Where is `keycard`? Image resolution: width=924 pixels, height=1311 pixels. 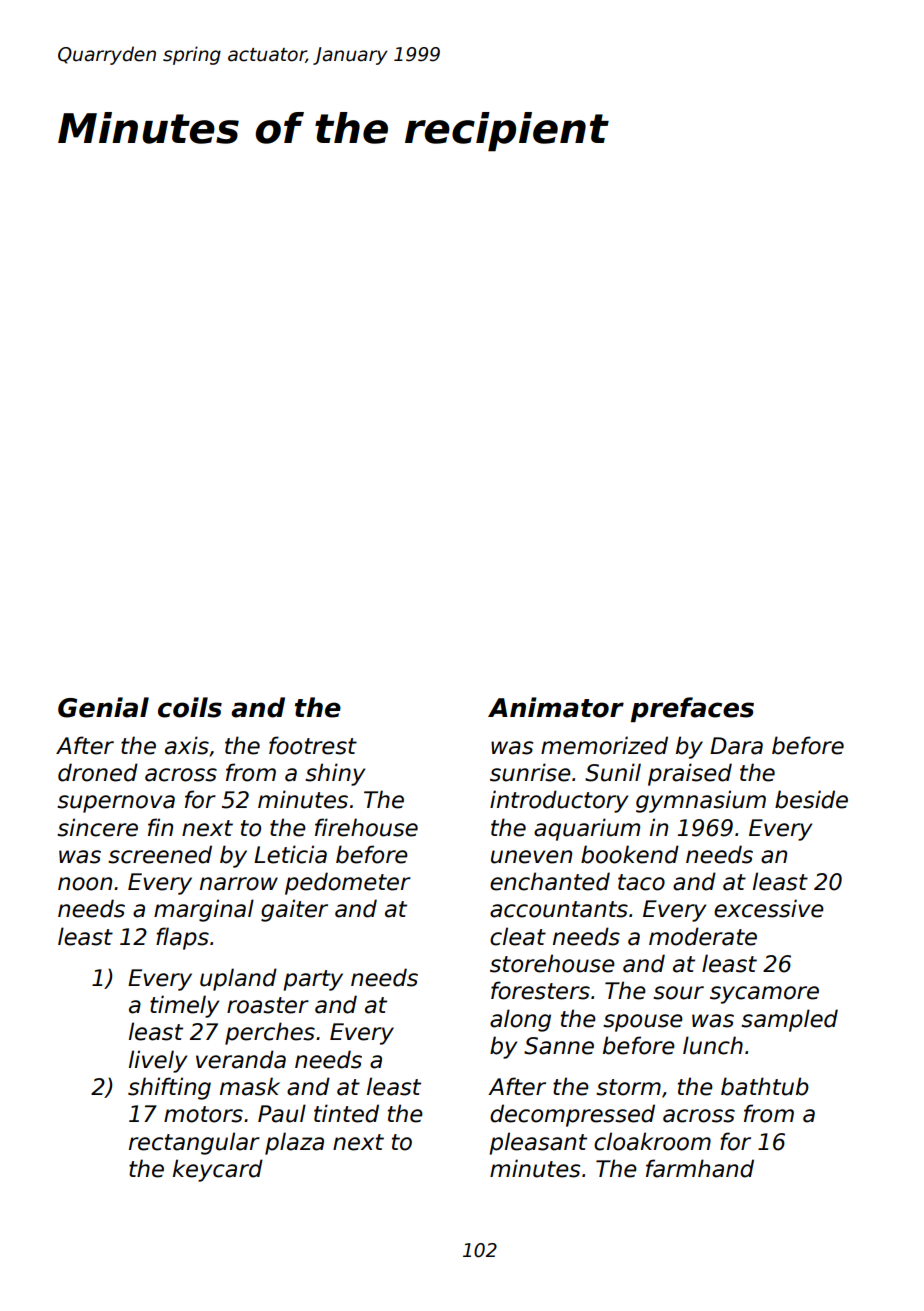 keycard is located at coordinates (218, 1170).
